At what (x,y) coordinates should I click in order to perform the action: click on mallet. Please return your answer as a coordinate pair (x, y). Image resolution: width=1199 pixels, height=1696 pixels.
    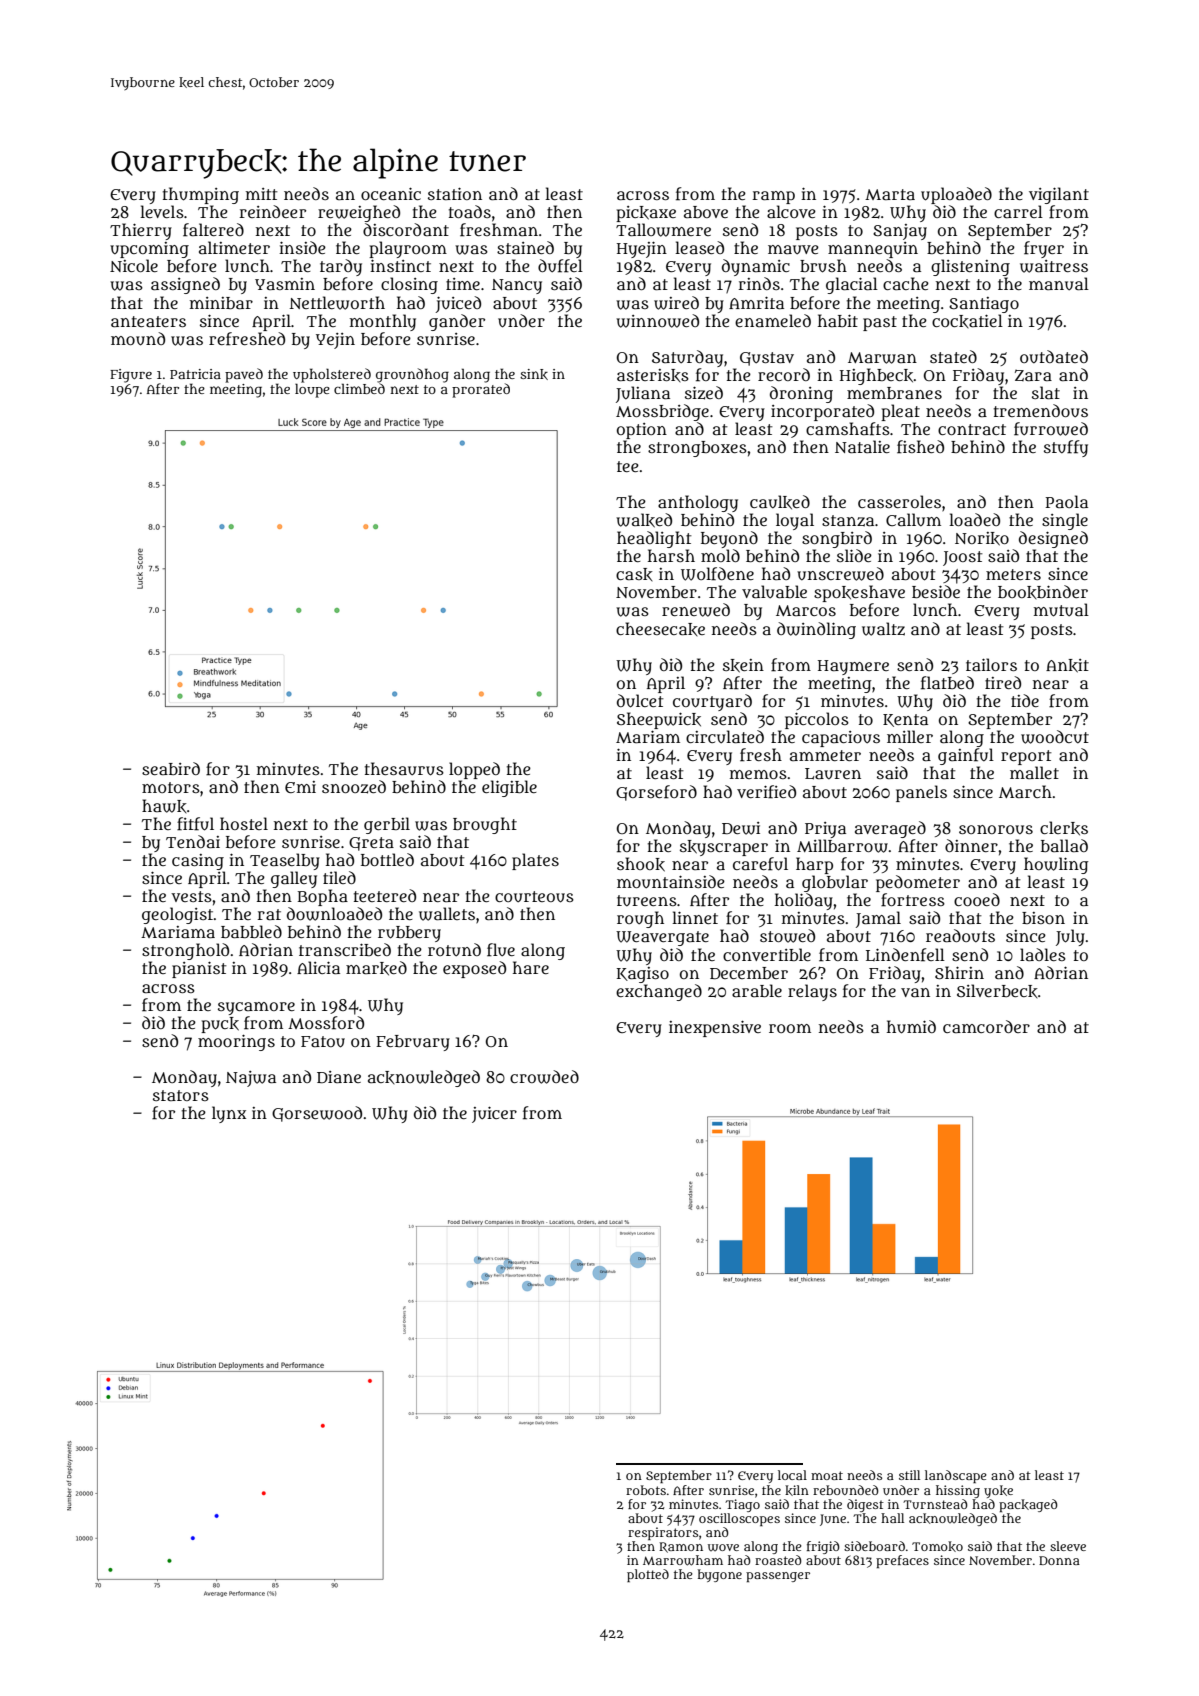
    Looking at the image, I should click on (1034, 772).
